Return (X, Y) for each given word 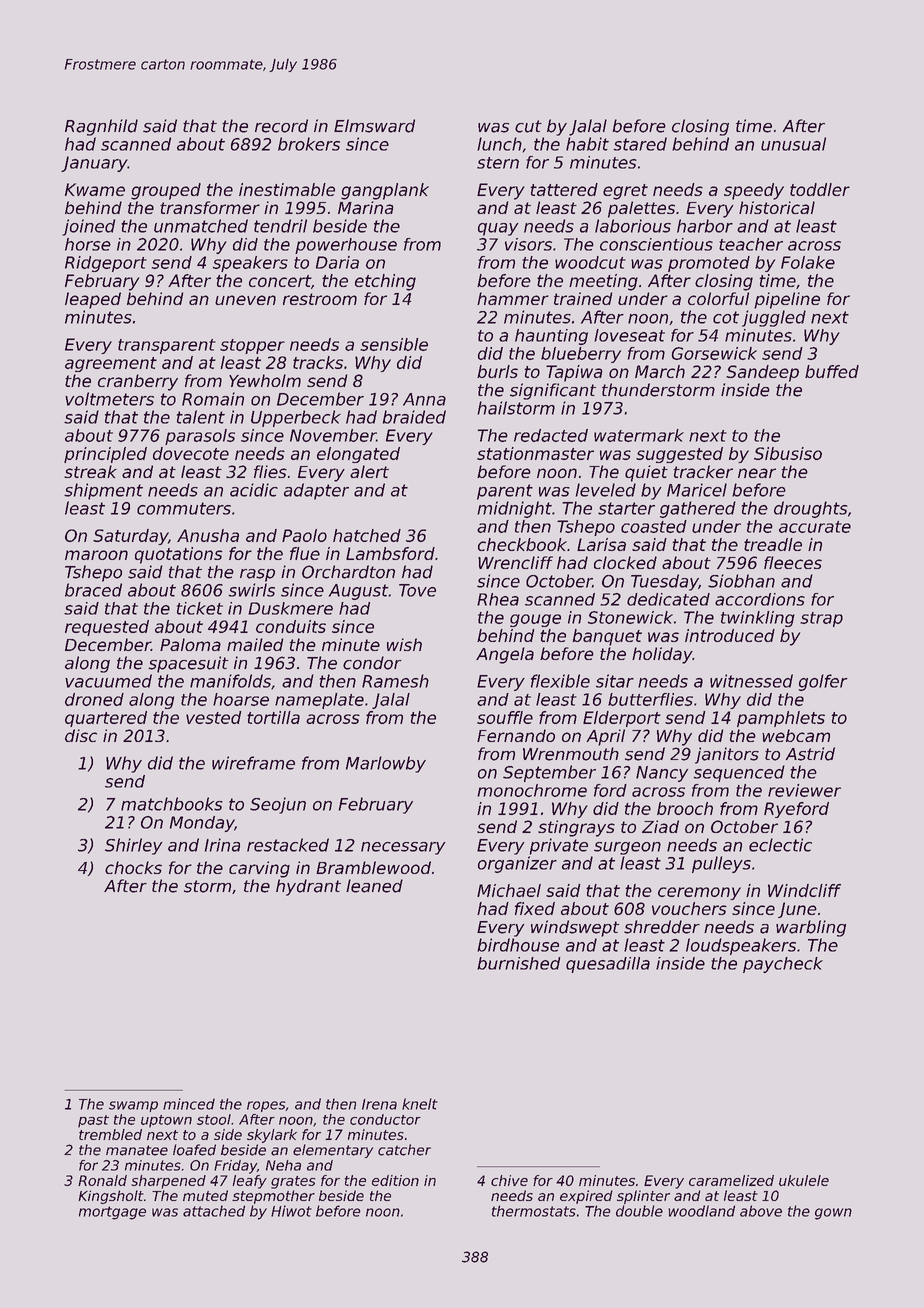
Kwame (95, 189)
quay (498, 229)
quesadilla (608, 965)
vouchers (689, 908)
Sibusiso (788, 453)
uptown (166, 1121)
